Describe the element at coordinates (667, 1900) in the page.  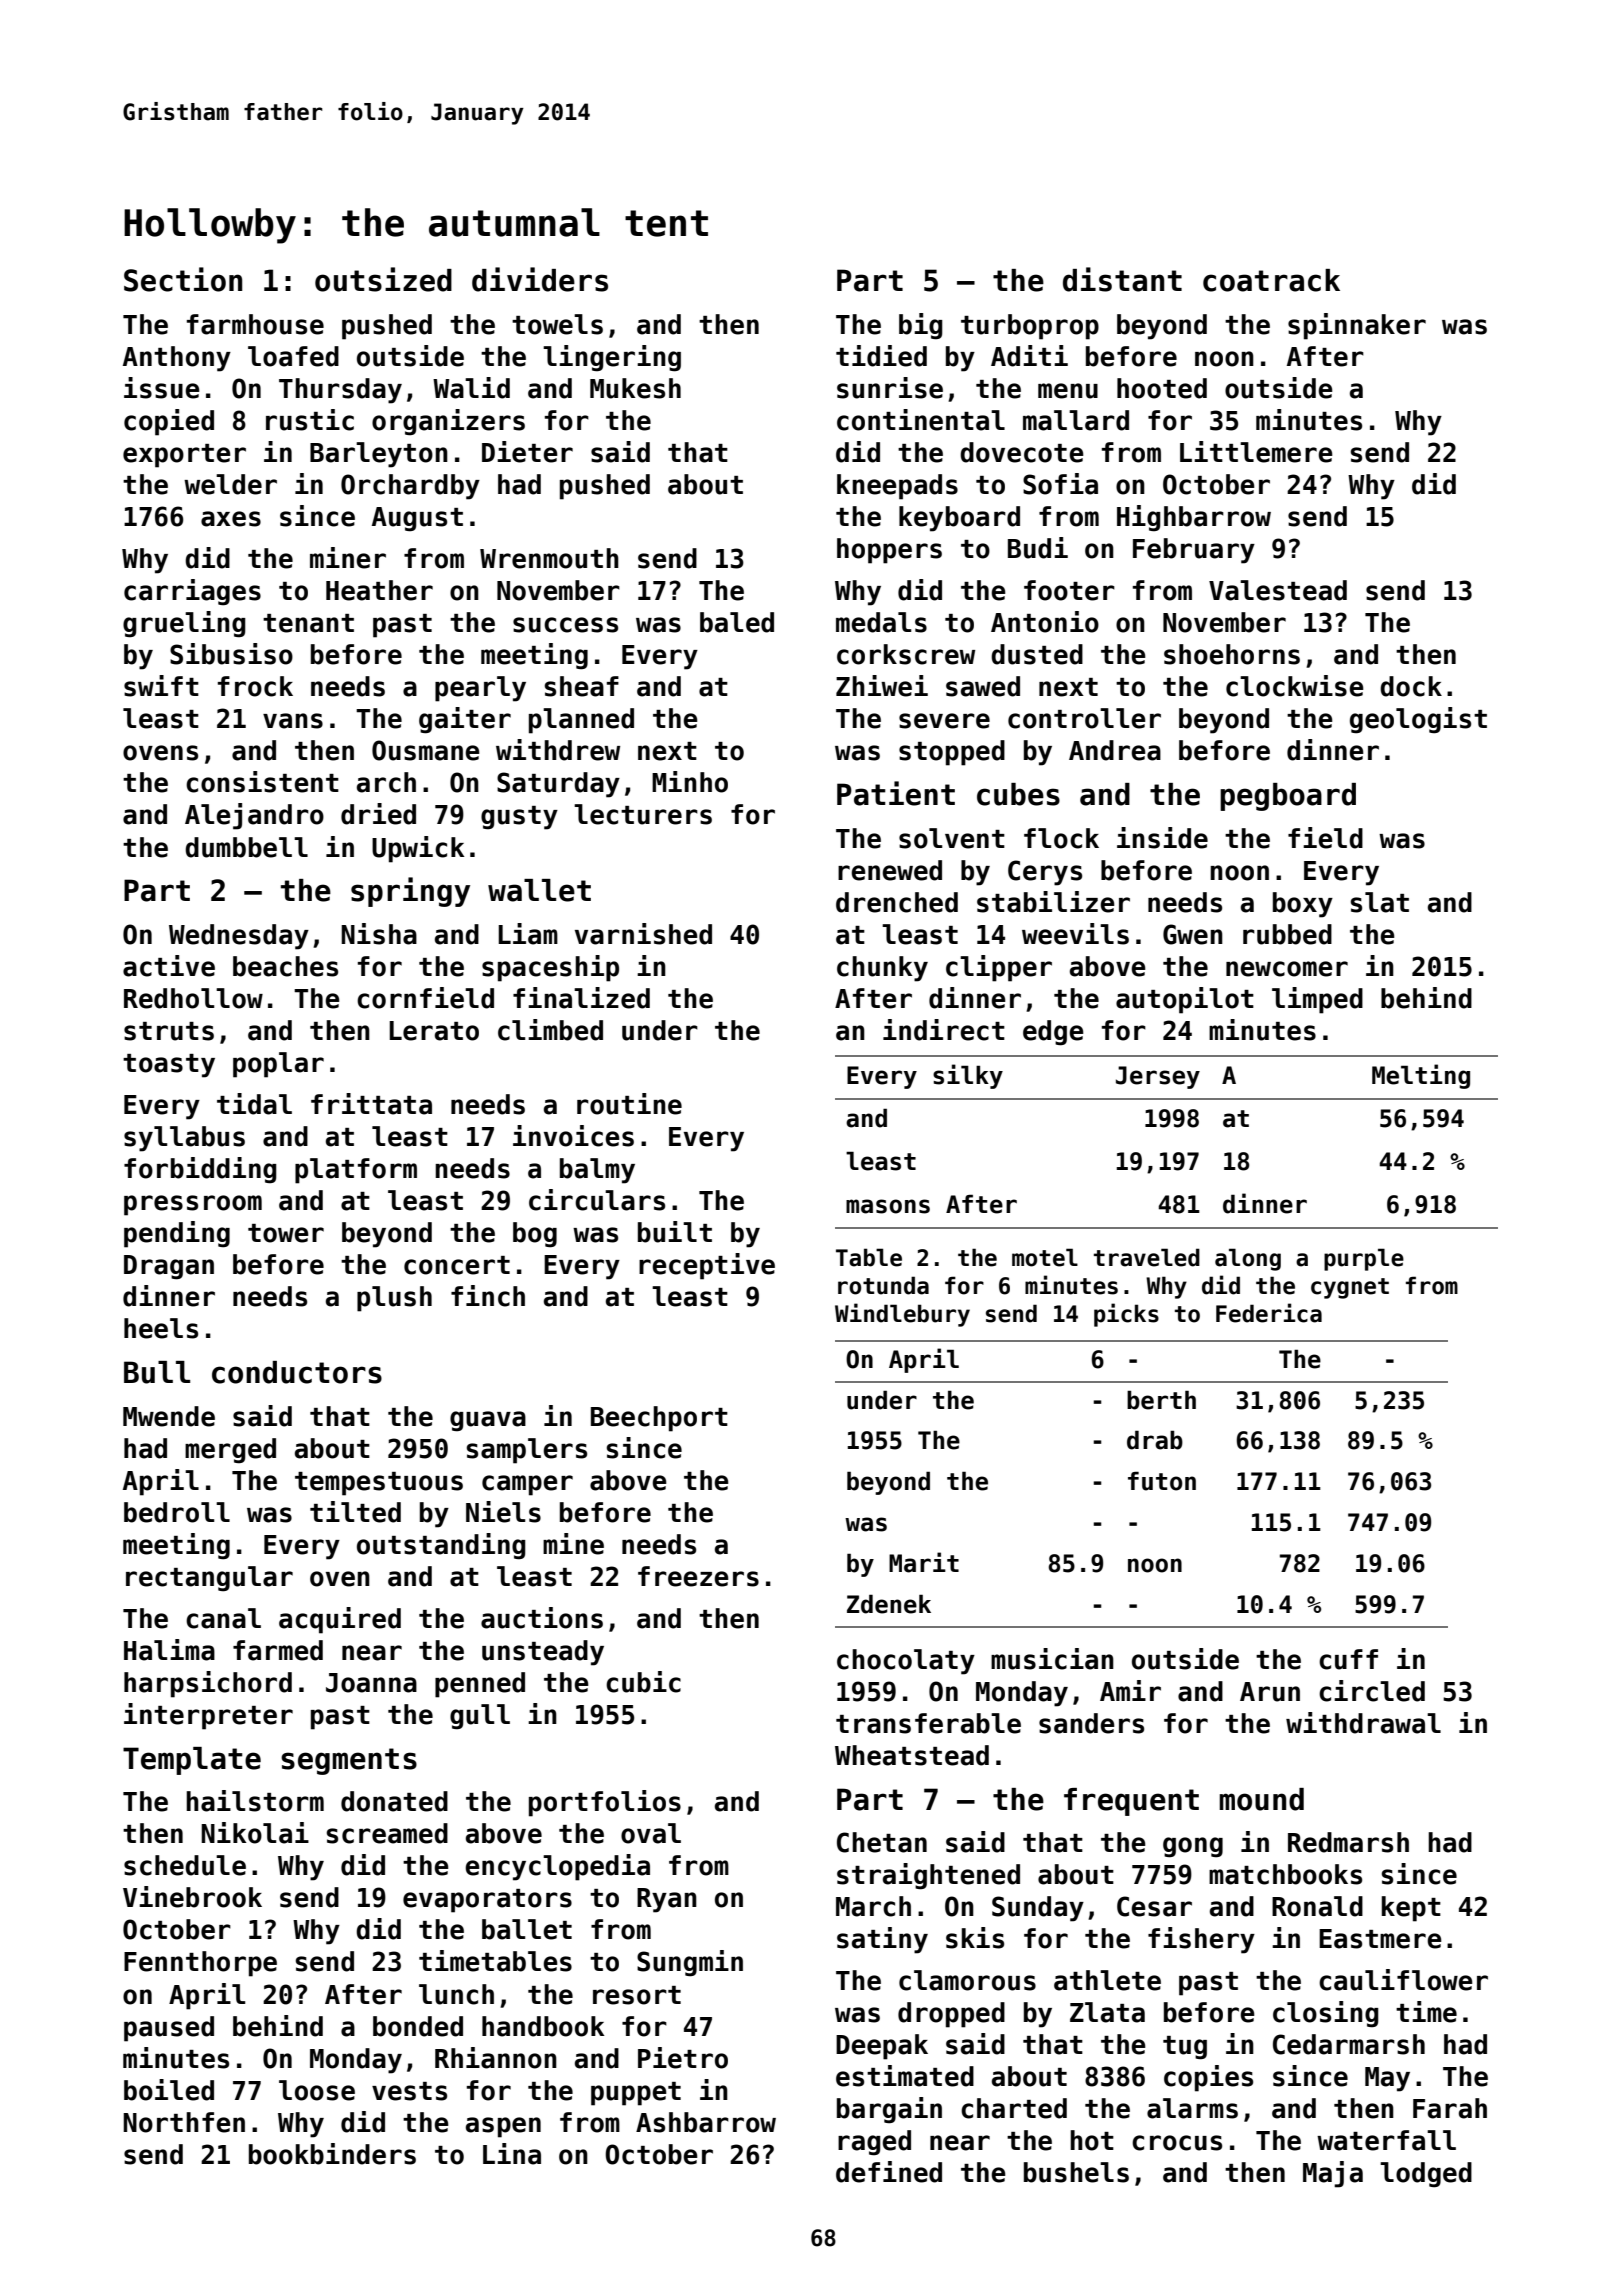
I see `Ryan` at that location.
